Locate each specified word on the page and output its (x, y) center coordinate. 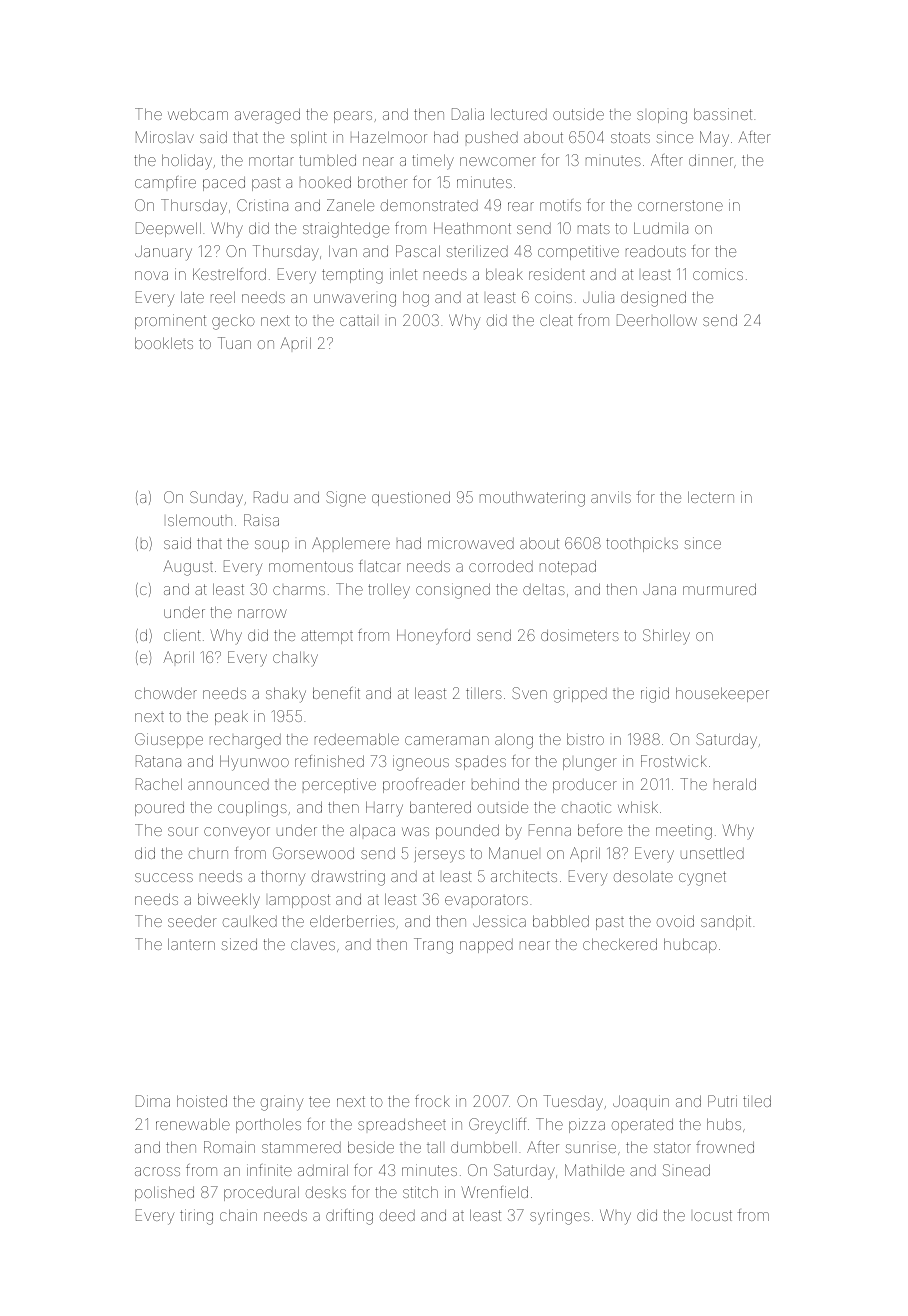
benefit (336, 693)
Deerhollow (657, 320)
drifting (349, 1217)
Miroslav (165, 137)
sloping (662, 117)
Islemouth (200, 520)
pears (353, 117)
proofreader (424, 785)
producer (585, 786)
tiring (196, 1217)
